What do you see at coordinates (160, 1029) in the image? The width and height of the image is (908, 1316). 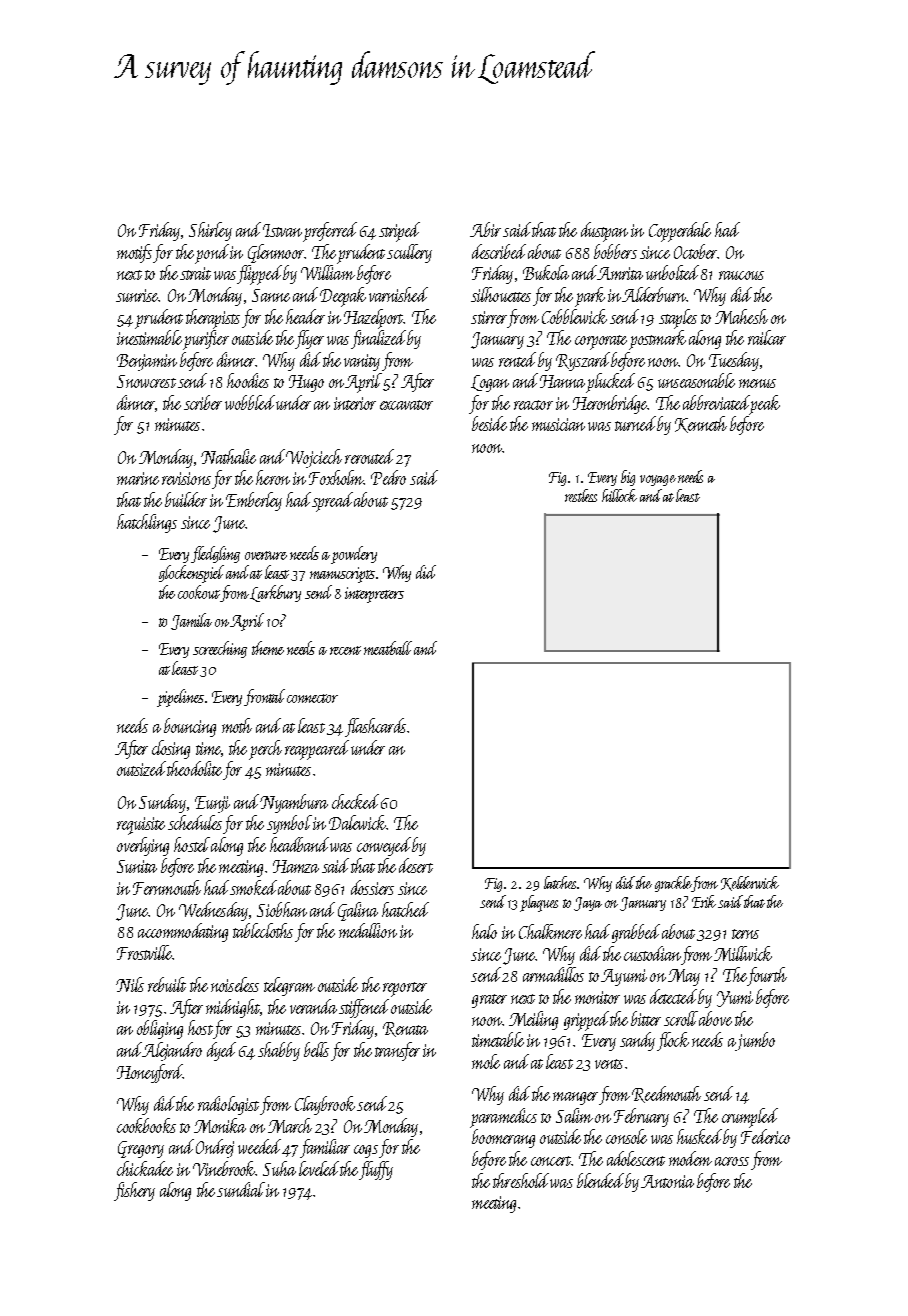 I see `obliging` at bounding box center [160, 1029].
